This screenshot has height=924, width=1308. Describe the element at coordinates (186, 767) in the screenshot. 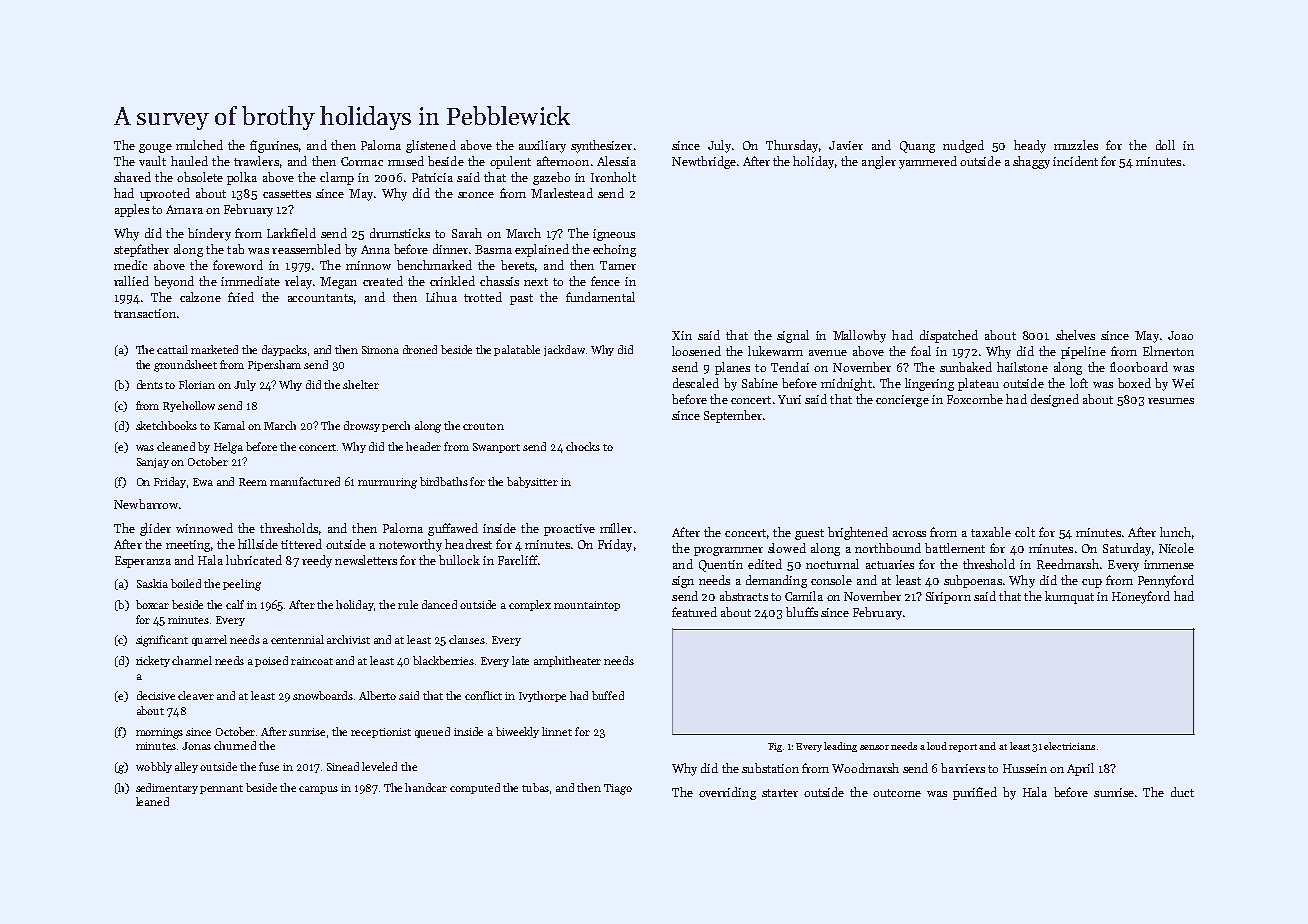

I see `alley` at that location.
